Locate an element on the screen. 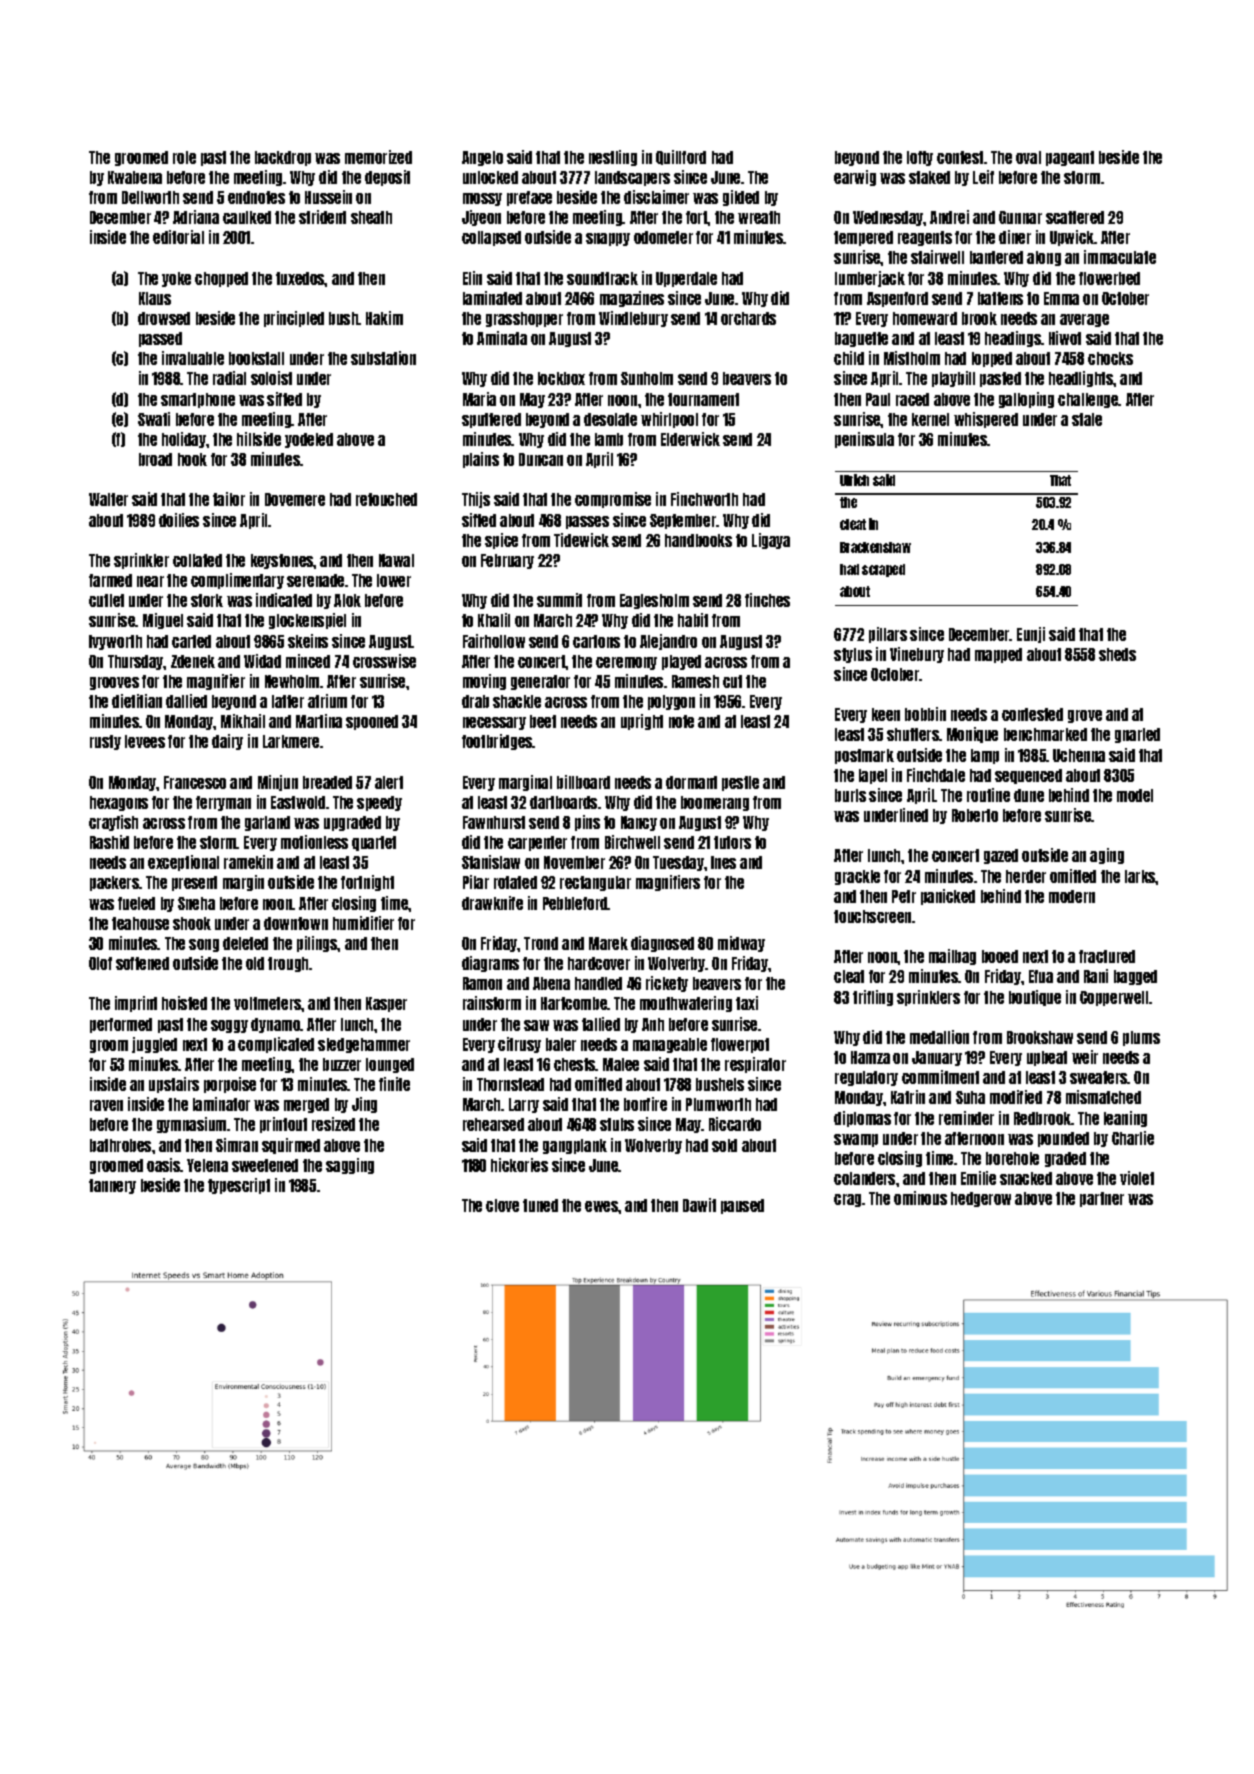  bagged is located at coordinates (1135, 977).
